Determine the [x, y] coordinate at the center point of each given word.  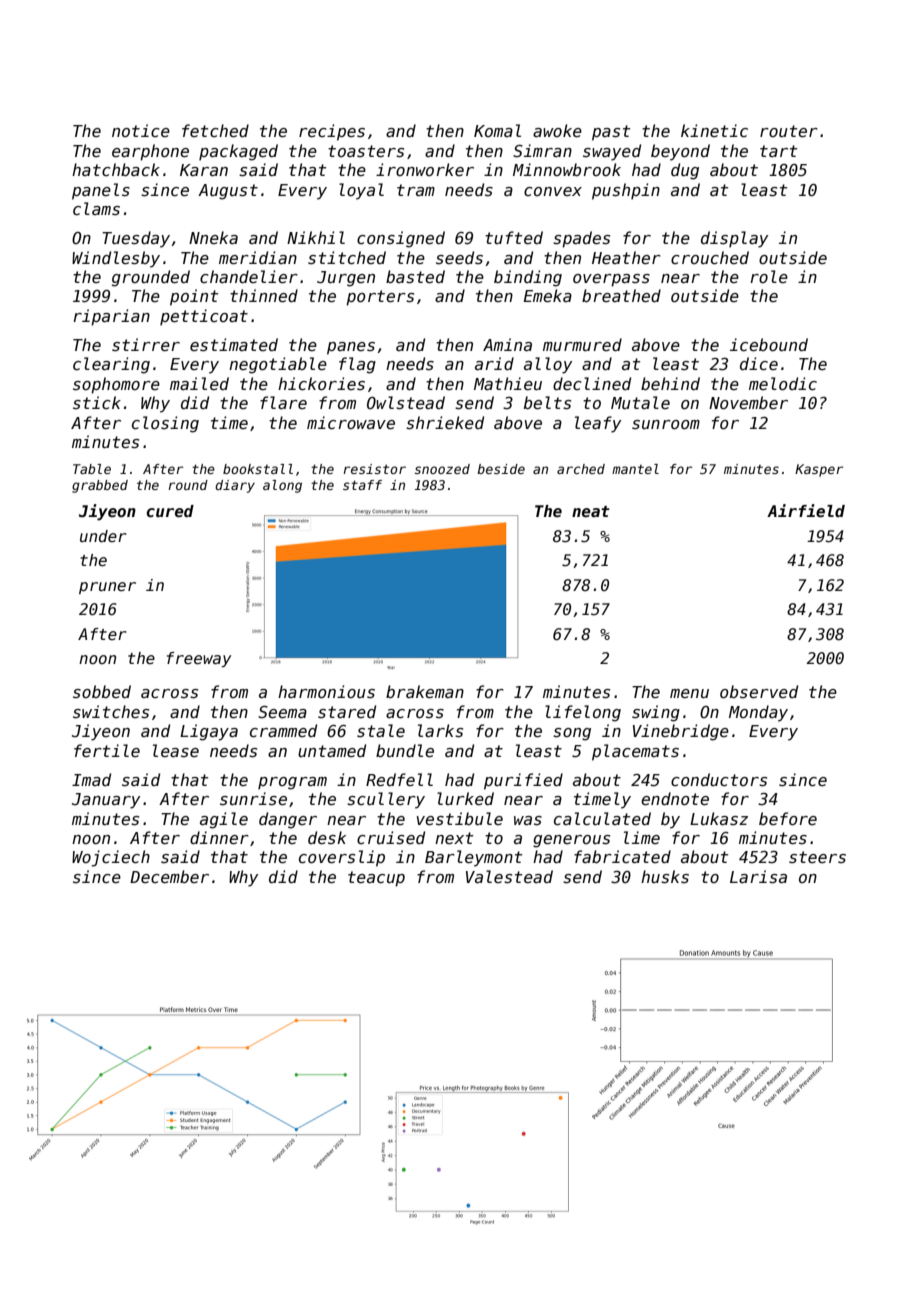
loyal [361, 191]
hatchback [116, 169]
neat [590, 511]
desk [327, 837]
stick [97, 402]
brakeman [425, 691]
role [769, 276]
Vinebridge [681, 732]
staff [362, 485]
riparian [111, 317]
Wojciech [111, 858]
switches [111, 712]
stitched [347, 257]
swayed [612, 152]
